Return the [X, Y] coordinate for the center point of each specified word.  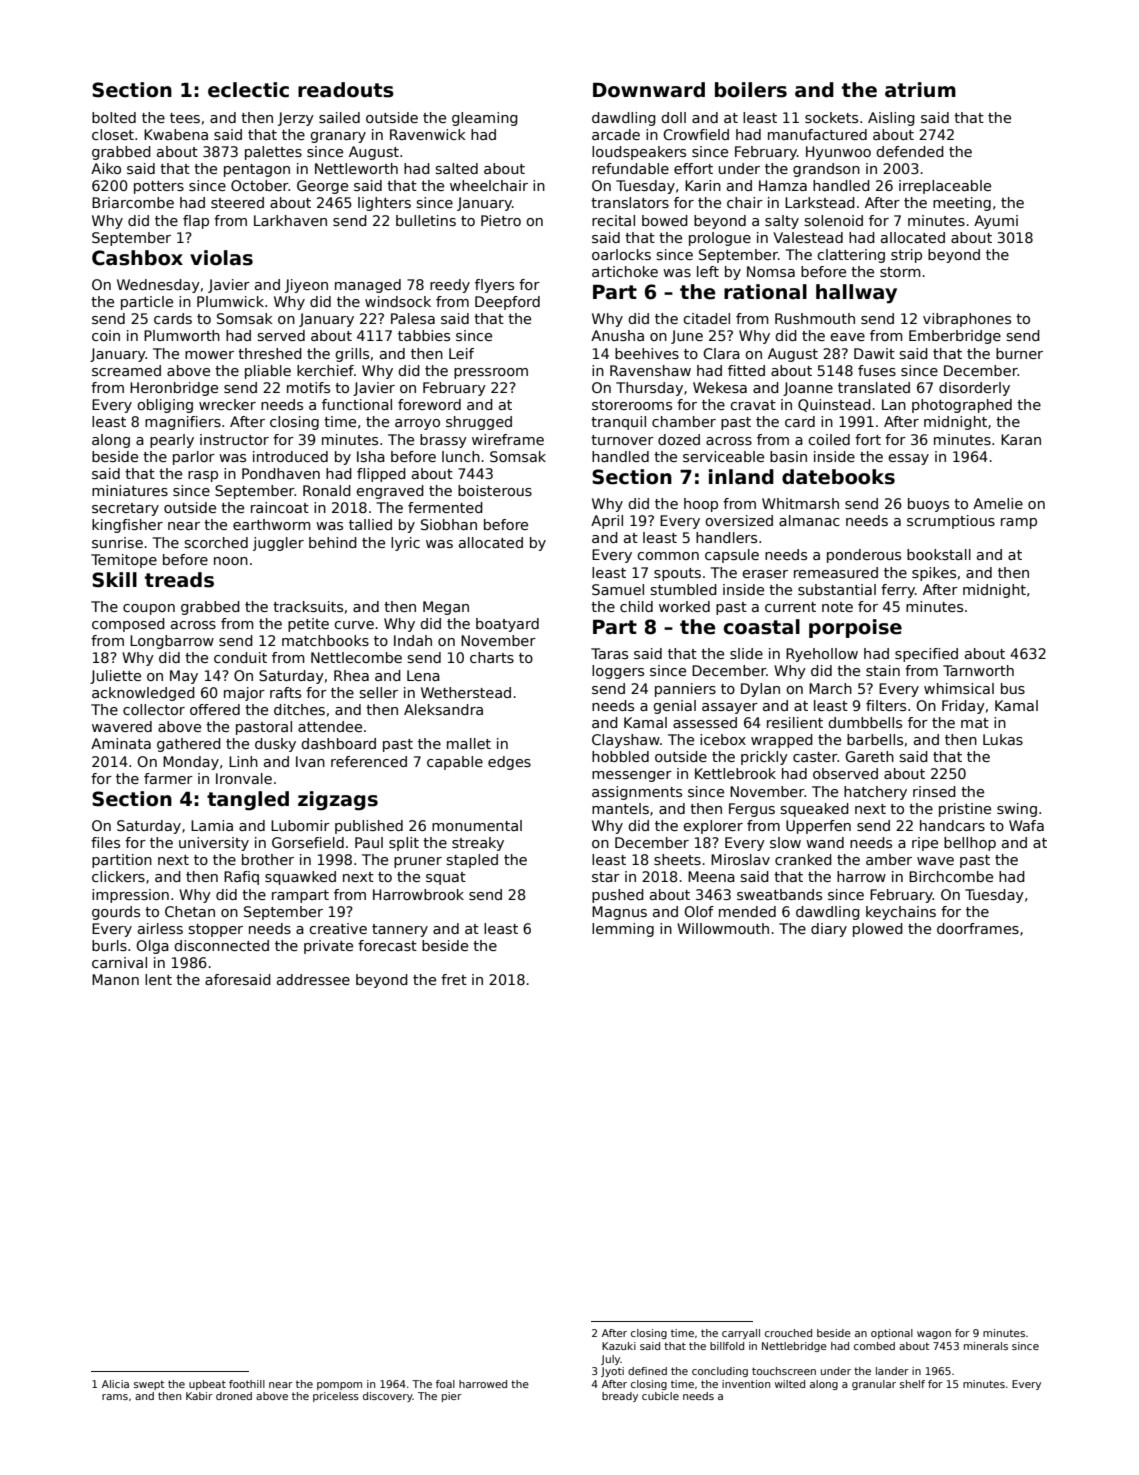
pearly [172, 441]
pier [452, 1397]
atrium [920, 90]
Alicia [115, 1384]
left [708, 271]
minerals [986, 1346]
